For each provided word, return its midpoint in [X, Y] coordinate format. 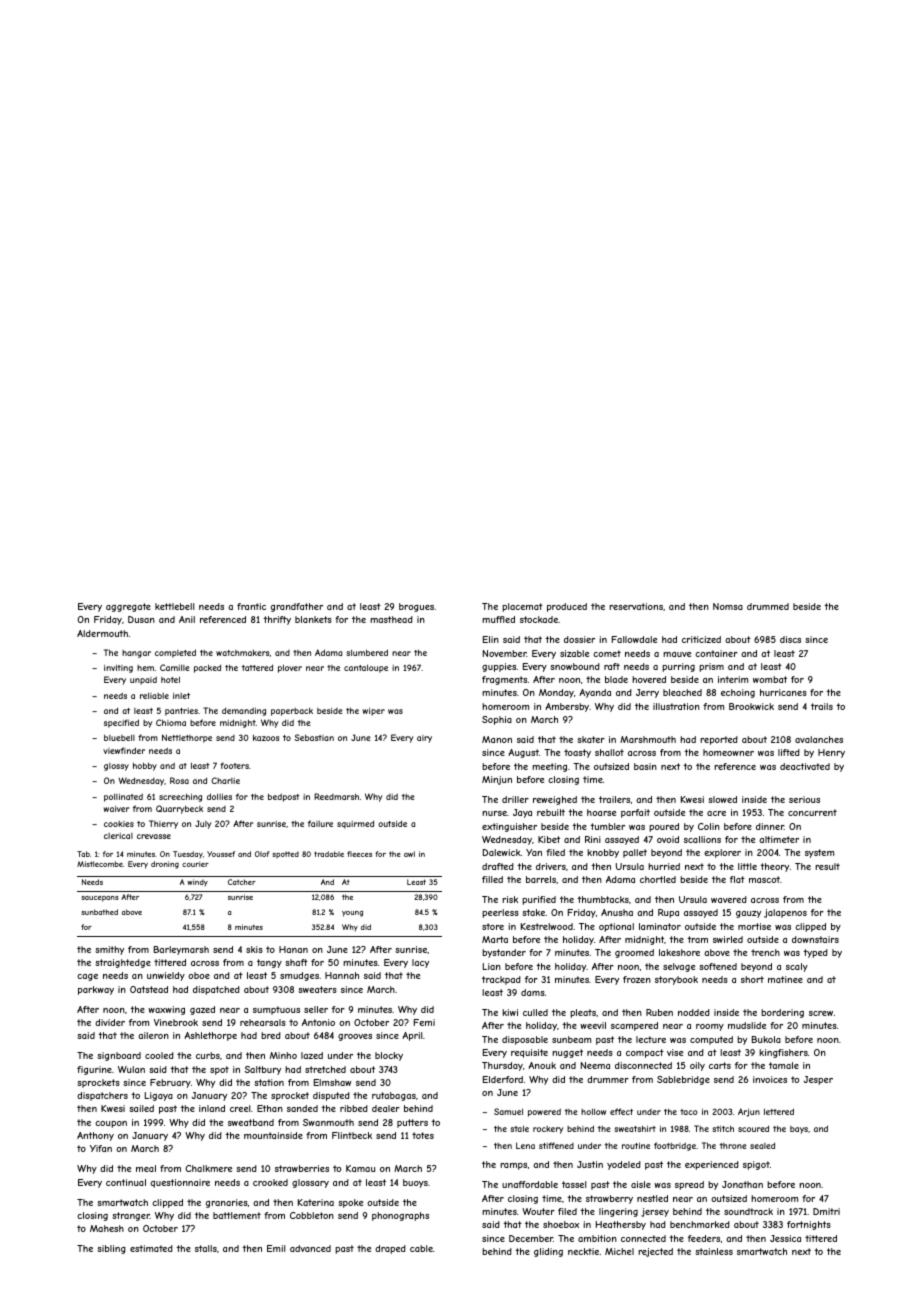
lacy [420, 963]
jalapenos [785, 913]
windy [197, 882]
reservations [636, 606]
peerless [500, 913]
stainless [714, 1251]
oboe [199, 975]
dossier [579, 639]
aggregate [128, 607]
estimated [151, 1248]
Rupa [668, 913]
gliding [548, 1252]
